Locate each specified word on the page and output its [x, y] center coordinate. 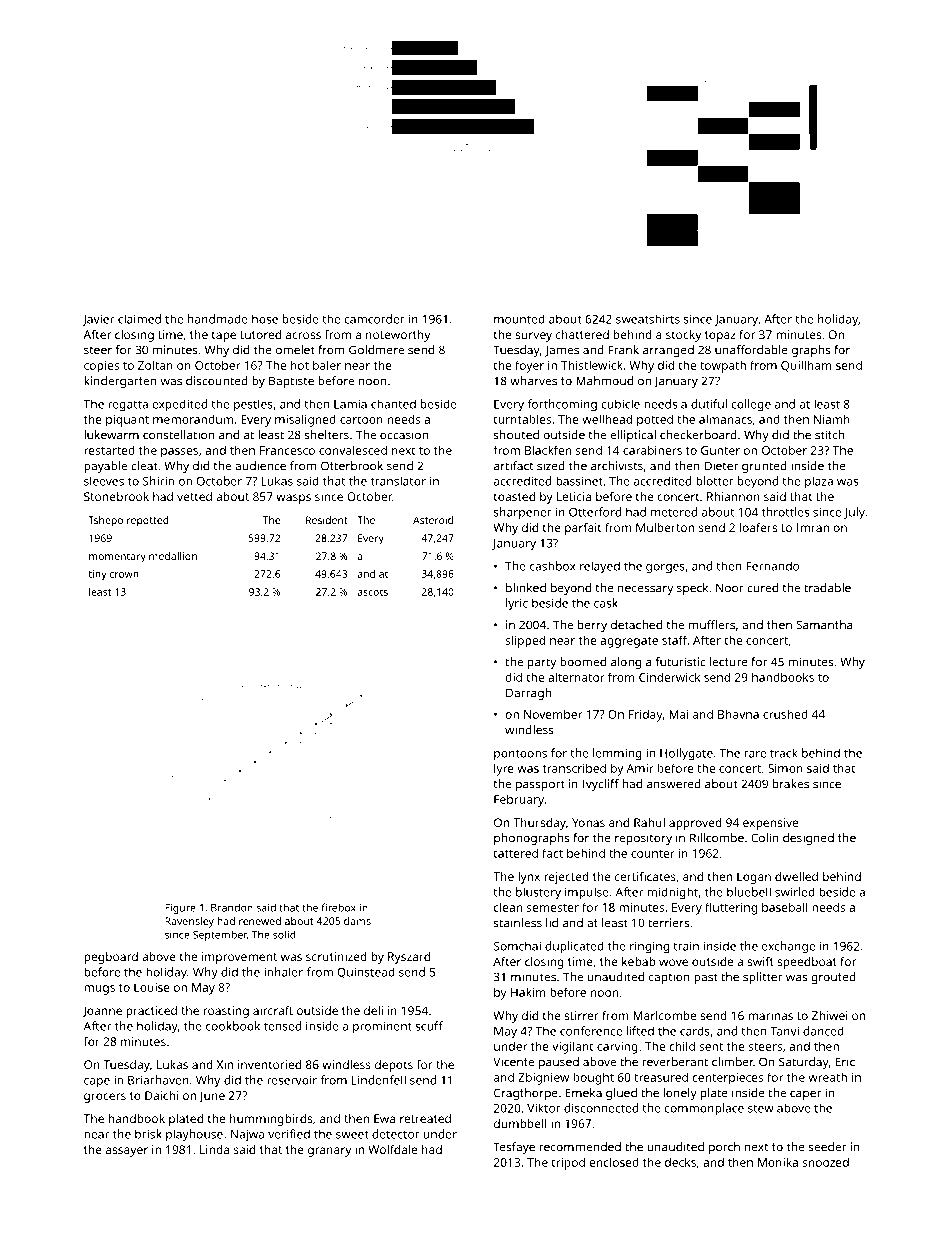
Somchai [517, 946]
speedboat [807, 963]
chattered [582, 334]
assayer [127, 1152]
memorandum [193, 419]
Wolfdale [392, 1149]
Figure [180, 909]
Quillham [806, 366]
